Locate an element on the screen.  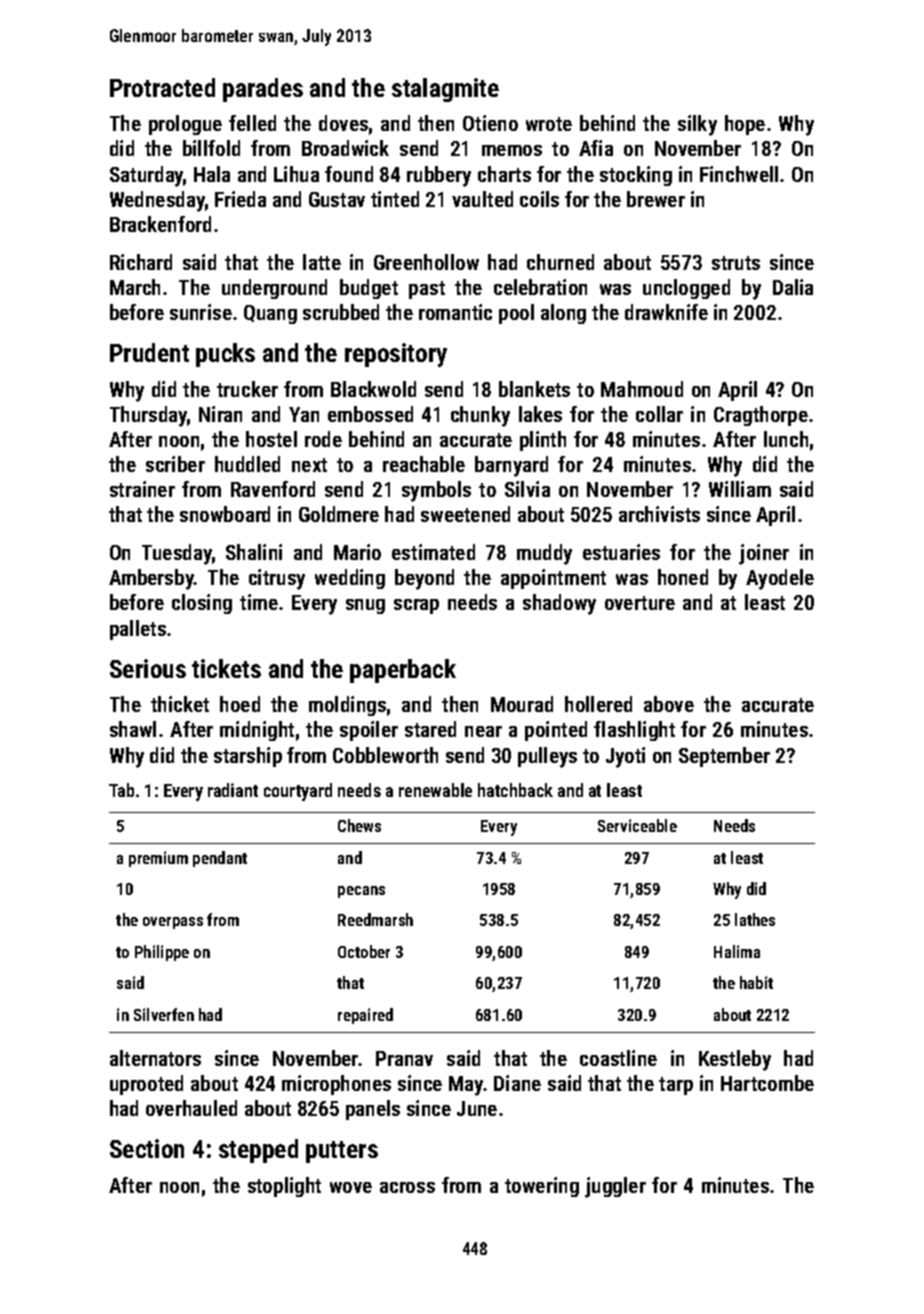
unclogged is located at coordinates (686, 289).
